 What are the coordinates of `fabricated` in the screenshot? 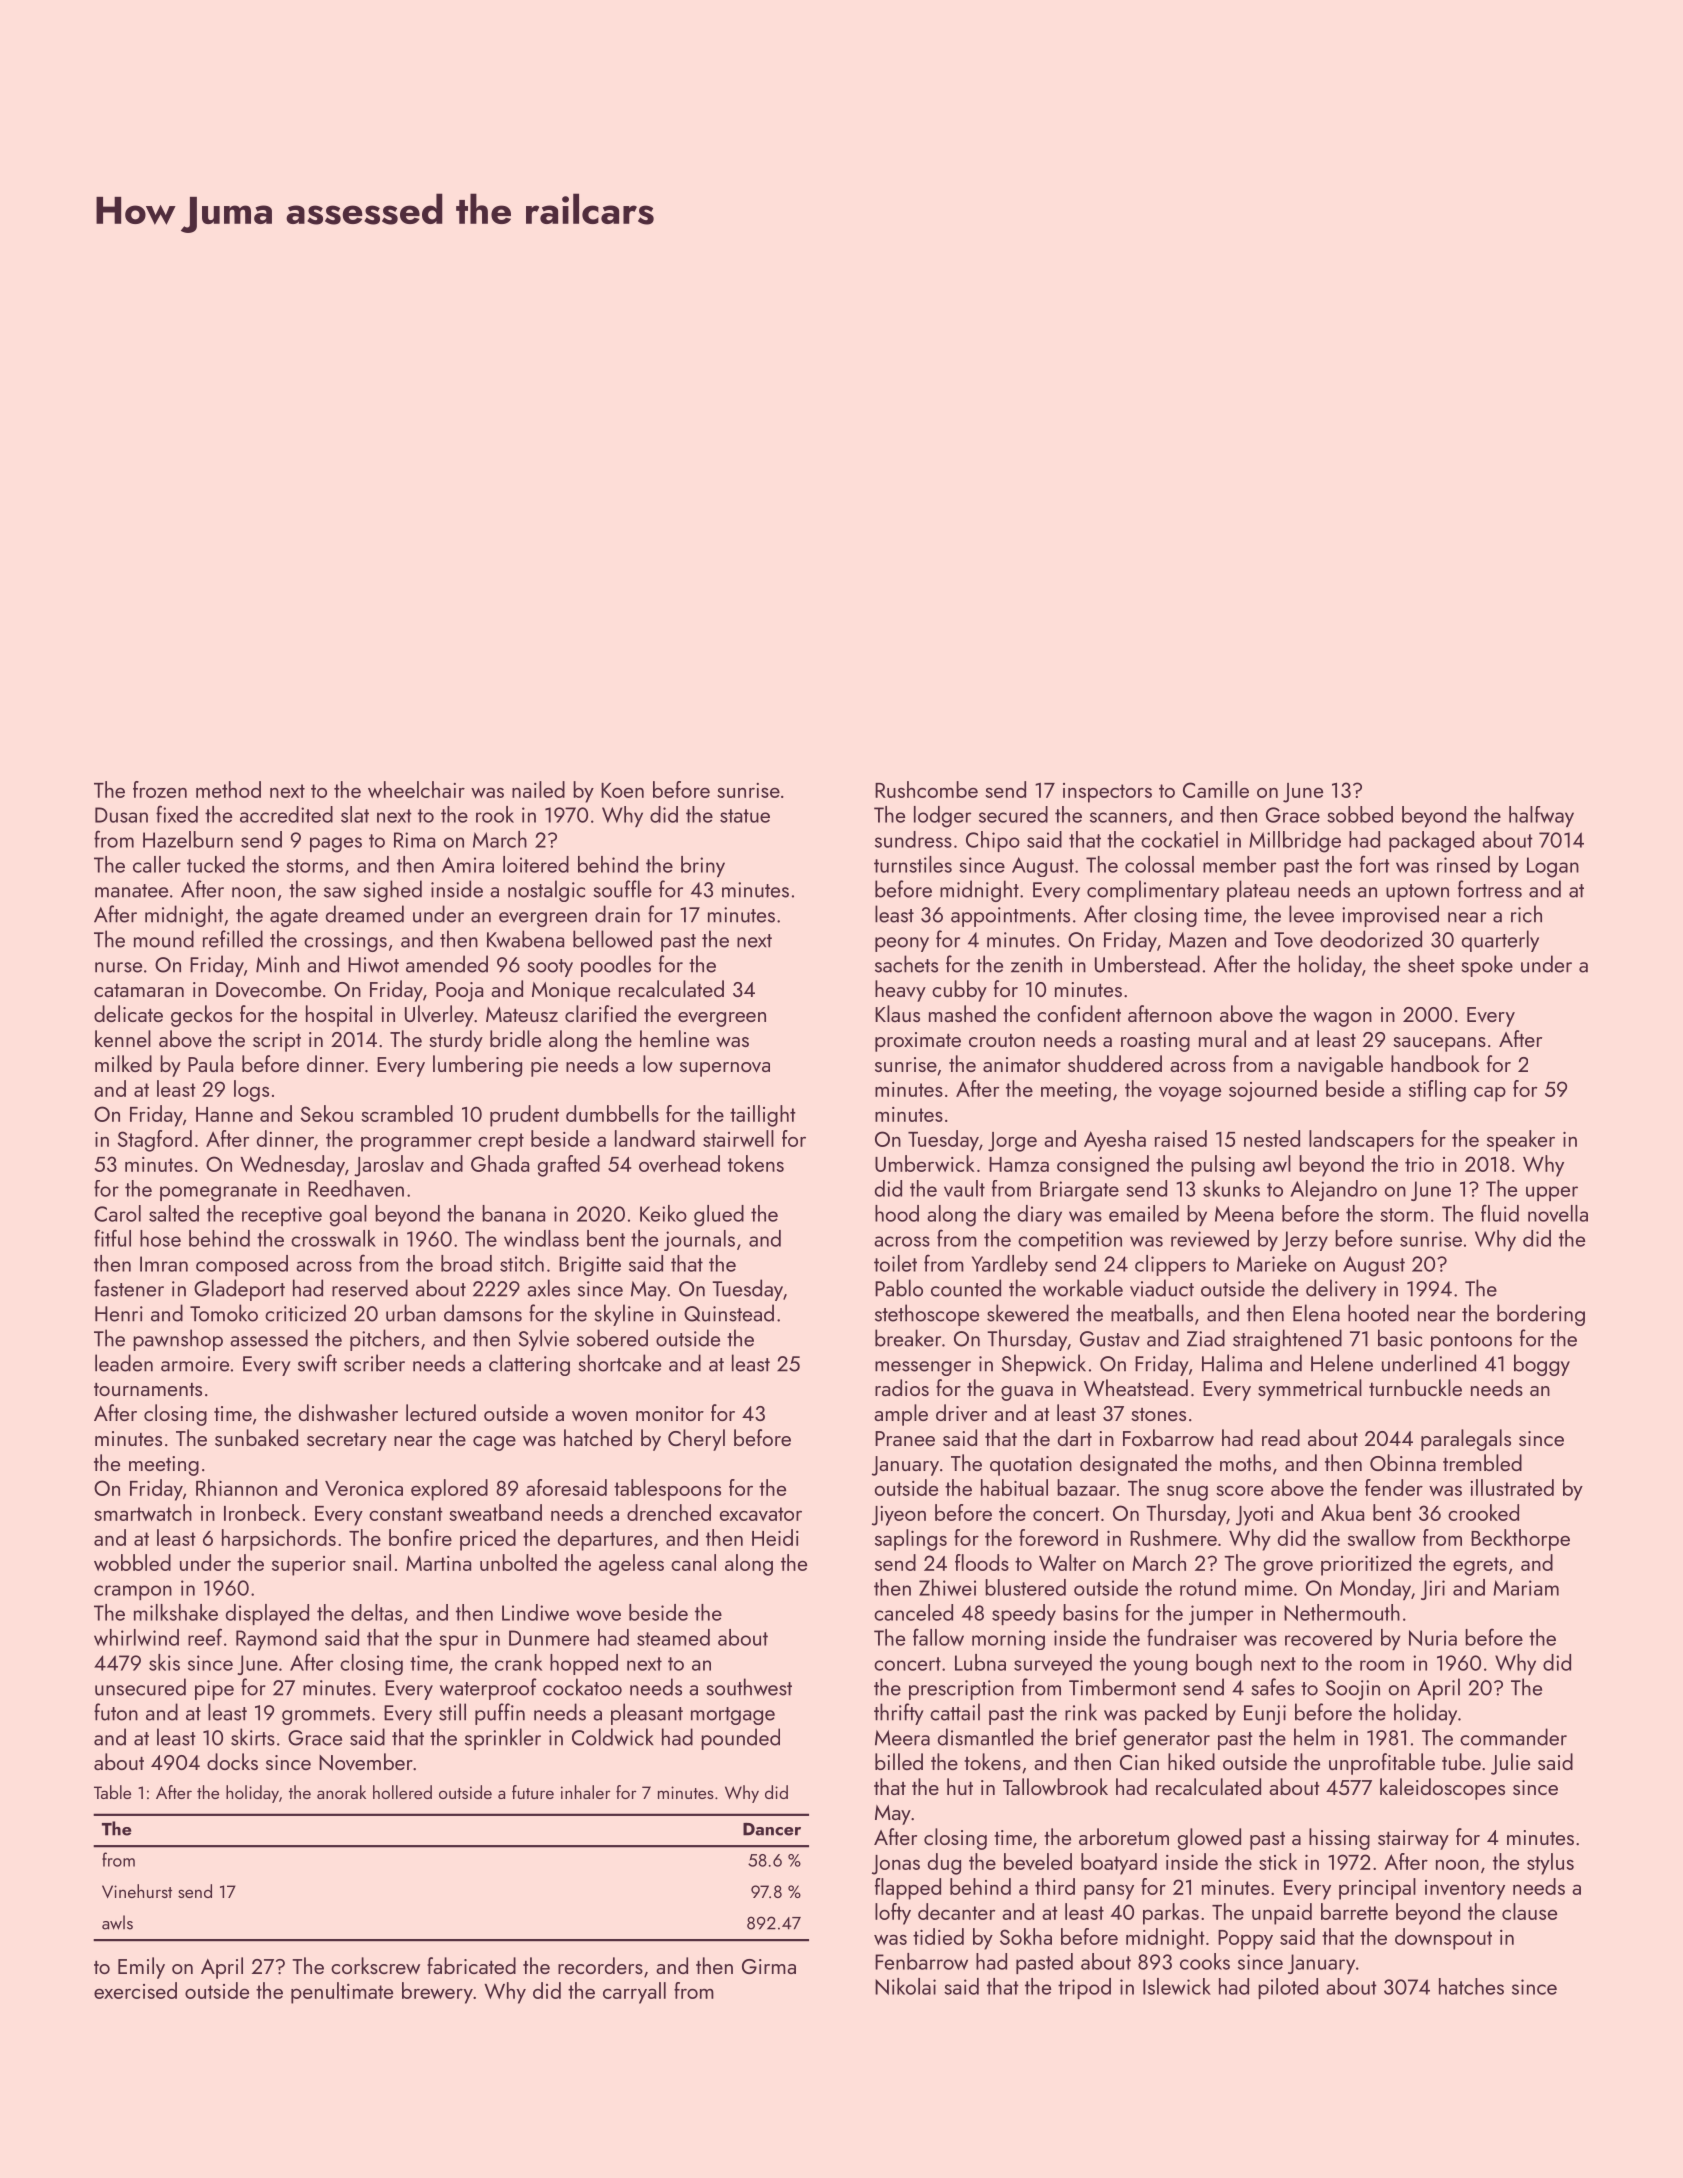 It's located at (471, 1965).
